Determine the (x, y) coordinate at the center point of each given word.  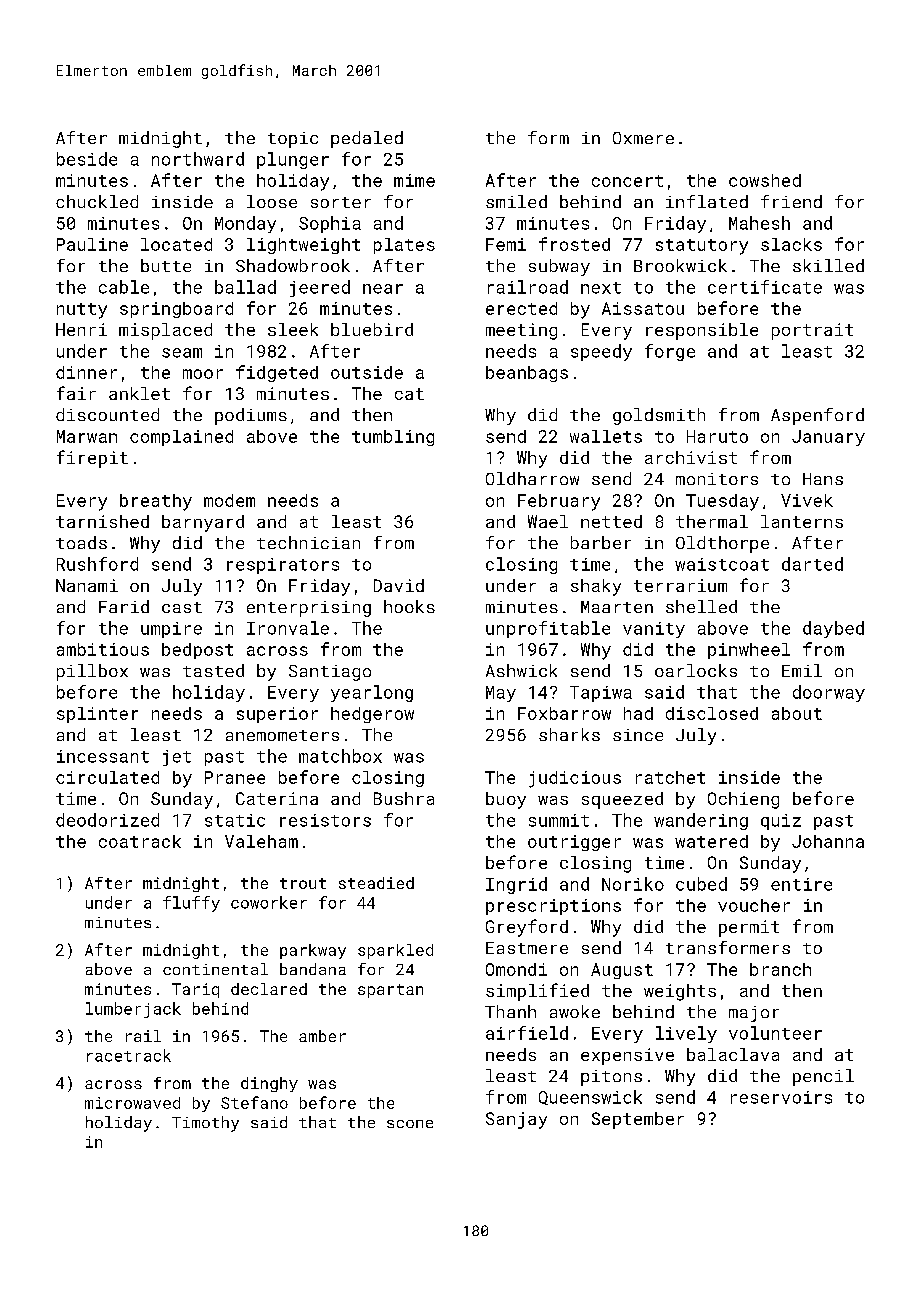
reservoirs (781, 1097)
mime (414, 180)
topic (293, 140)
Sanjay (516, 1120)
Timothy (205, 1124)
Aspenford (817, 416)
